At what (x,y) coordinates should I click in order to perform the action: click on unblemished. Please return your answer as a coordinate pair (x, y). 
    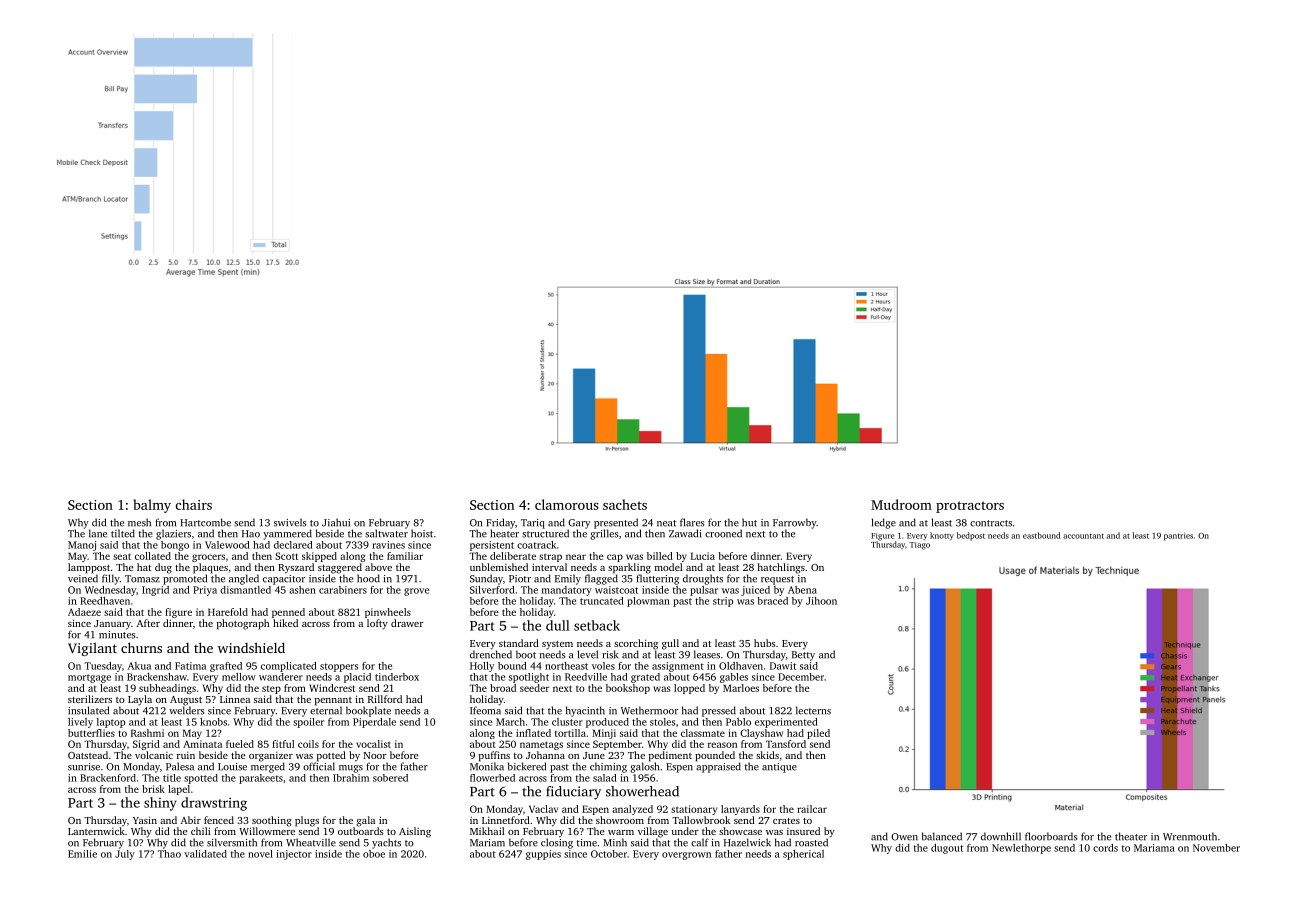
    Looking at the image, I should click on (499, 567).
